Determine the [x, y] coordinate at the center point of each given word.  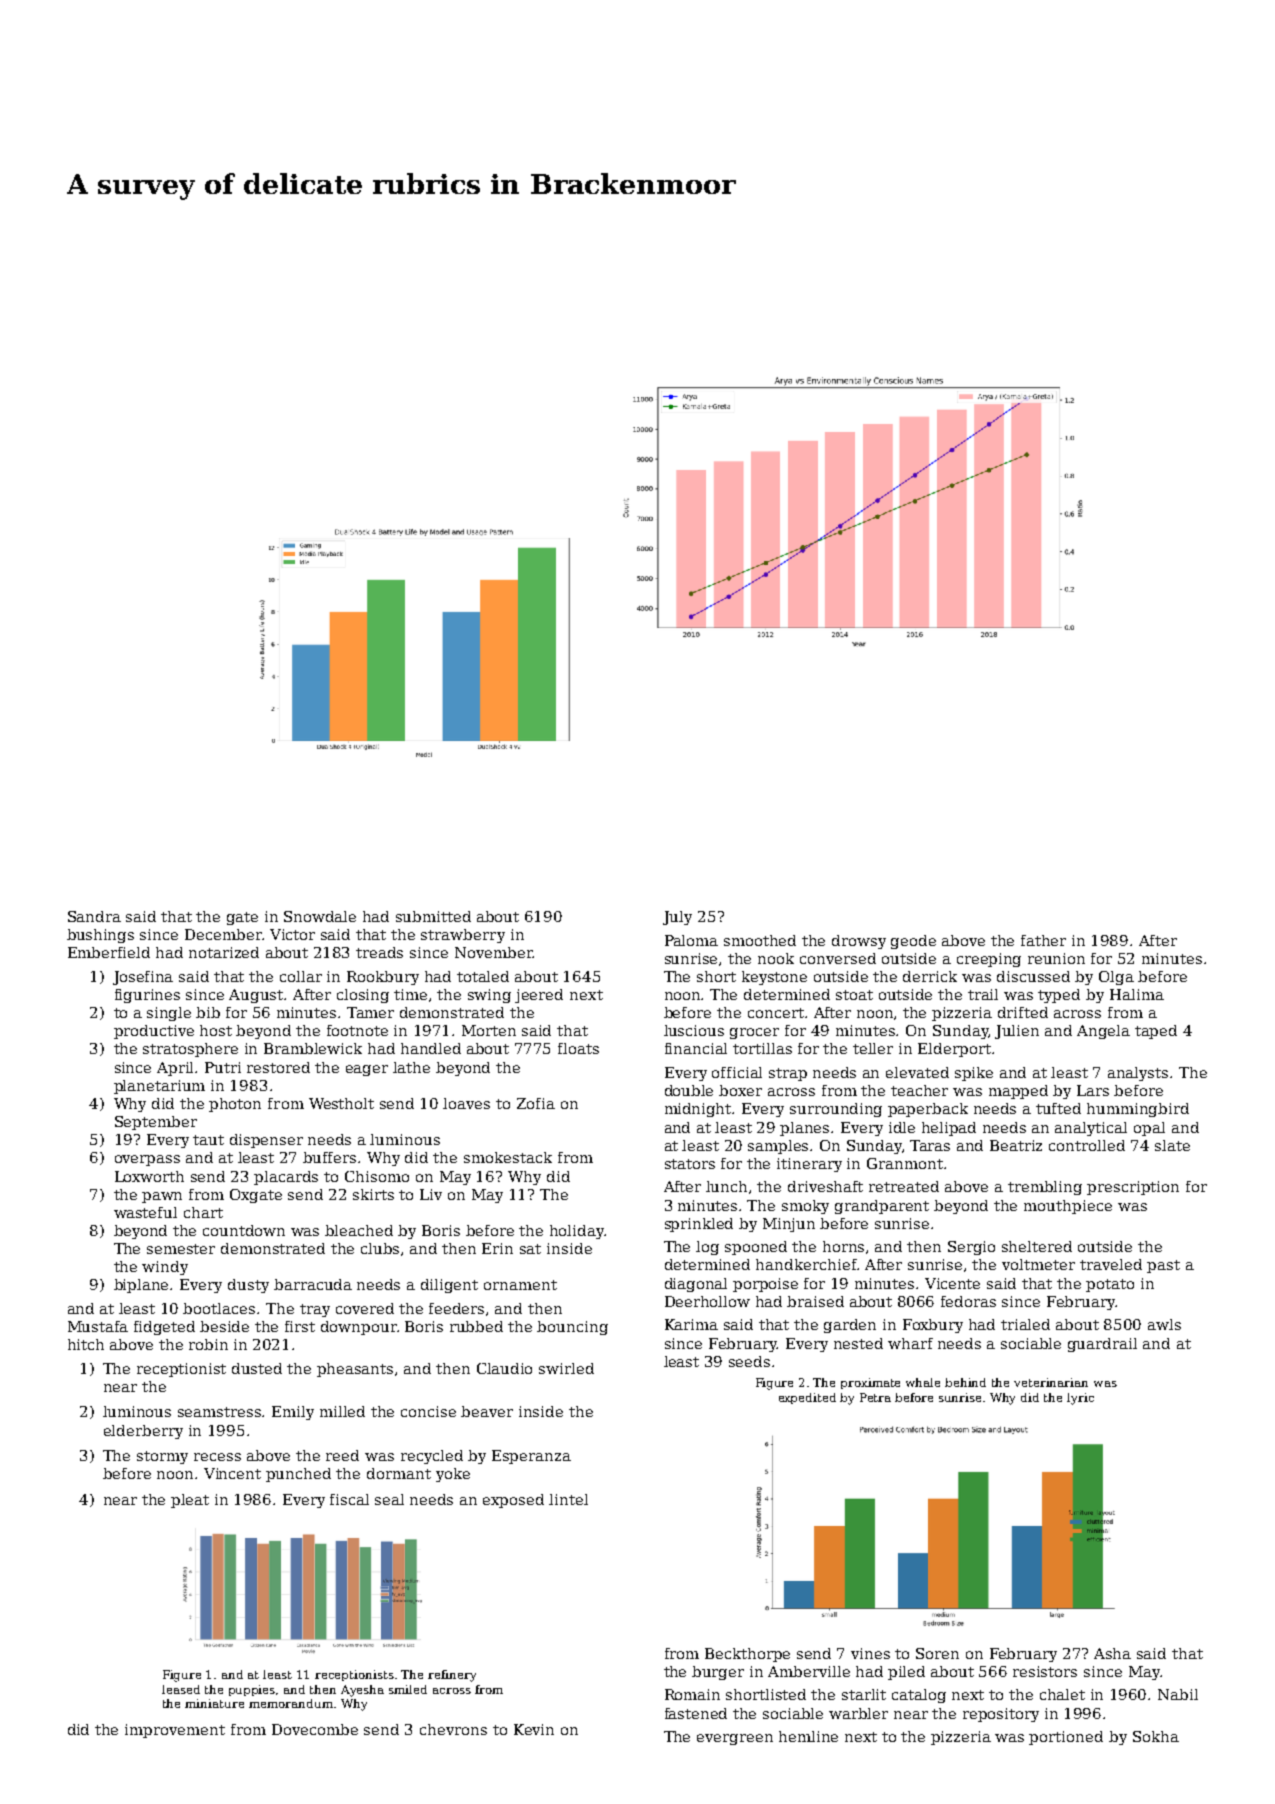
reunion [1056, 958]
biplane [141, 1286]
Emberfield [109, 952]
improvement [175, 1731]
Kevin [534, 1729]
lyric [1080, 1399]
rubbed [476, 1326]
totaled [483, 976]
